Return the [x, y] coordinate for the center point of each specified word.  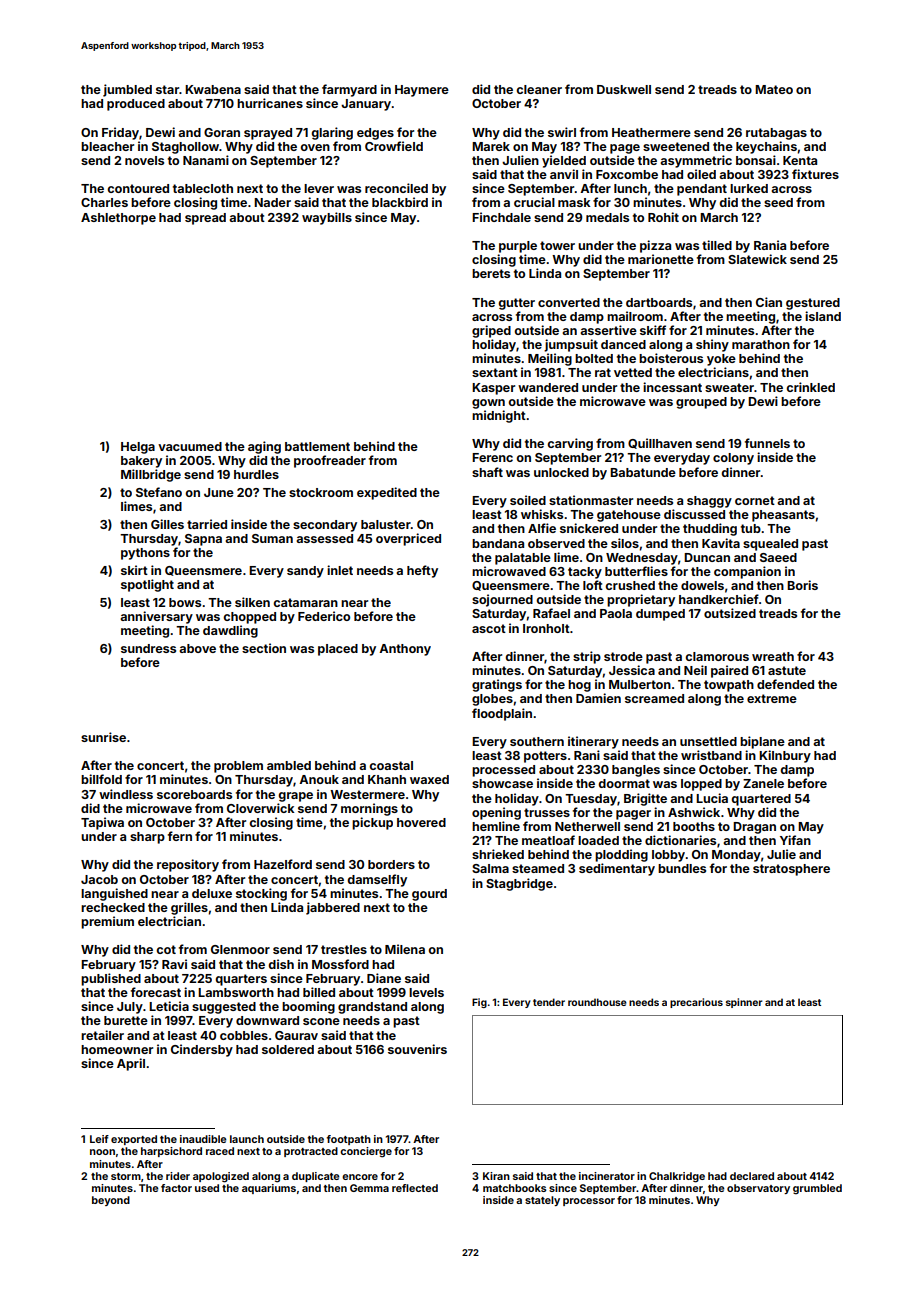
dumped [660, 615]
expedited [387, 493]
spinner [744, 1003]
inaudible [203, 1139]
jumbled [127, 90]
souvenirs [417, 1049]
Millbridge [151, 475]
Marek [491, 146]
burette [126, 1020]
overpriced [408, 539]
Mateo [774, 89]
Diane [384, 978]
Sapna [203, 540]
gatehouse [629, 516]
